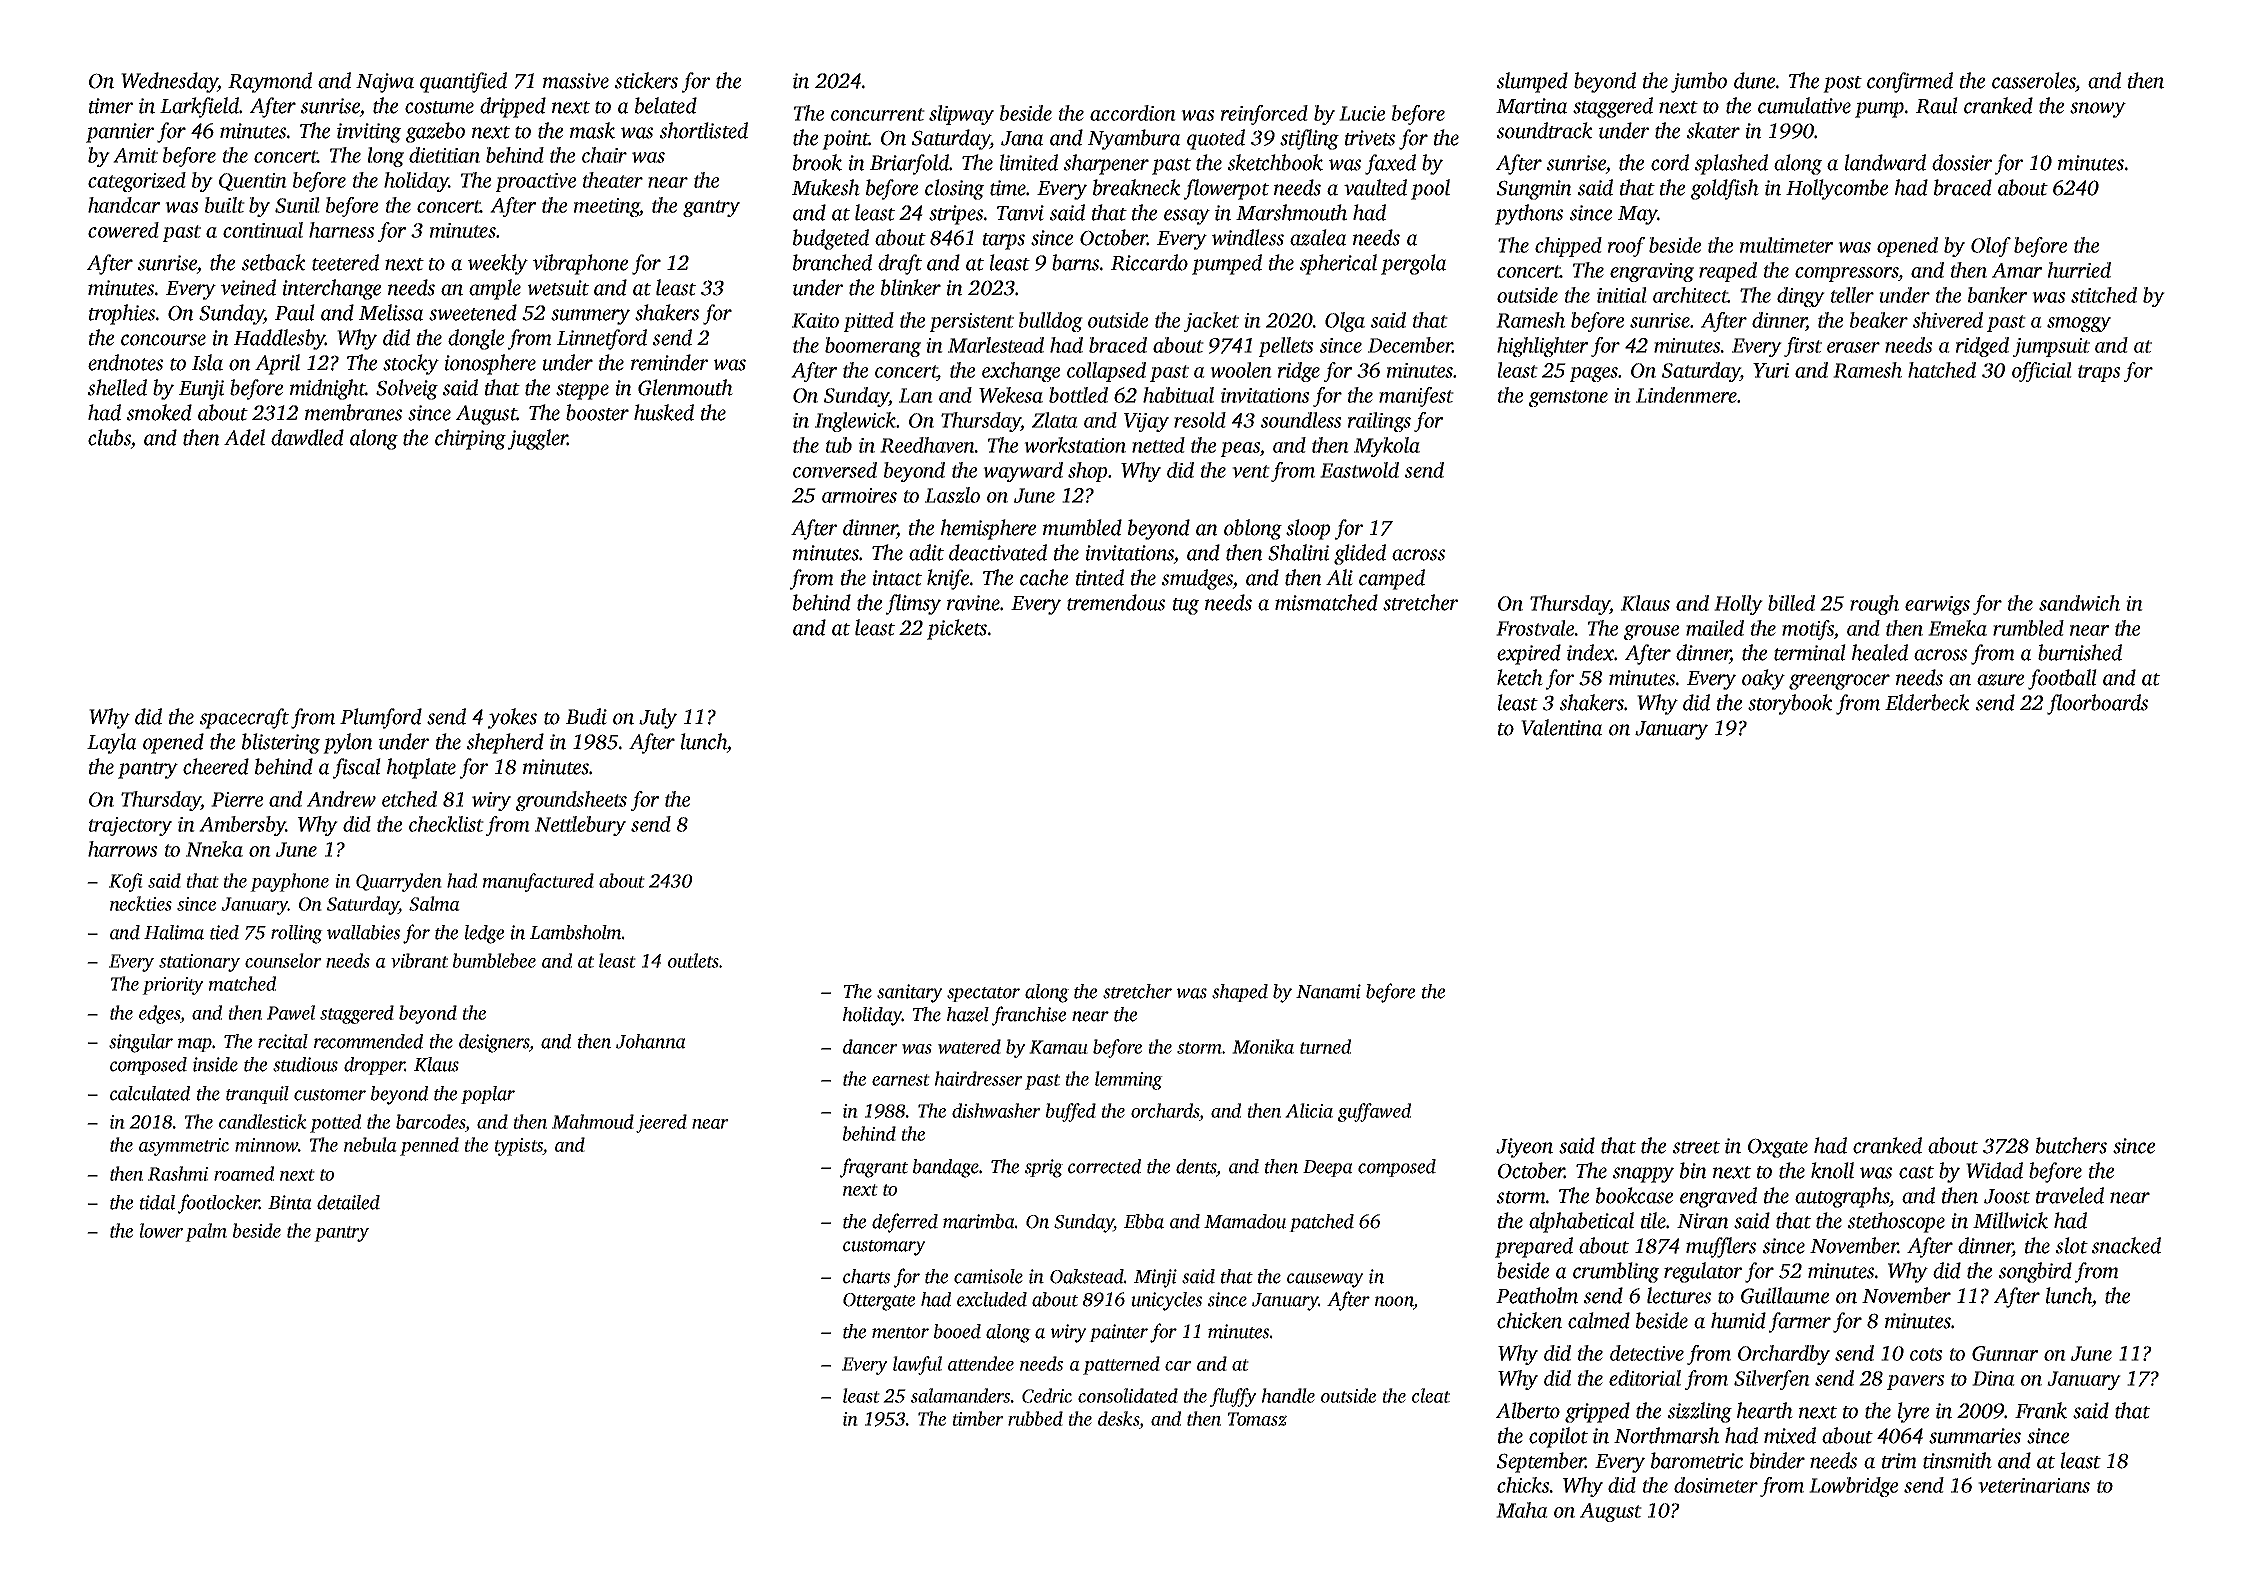 Image resolution: width=2253 pixels, height=1593 pixels. I want to click on timber, so click(978, 1418).
